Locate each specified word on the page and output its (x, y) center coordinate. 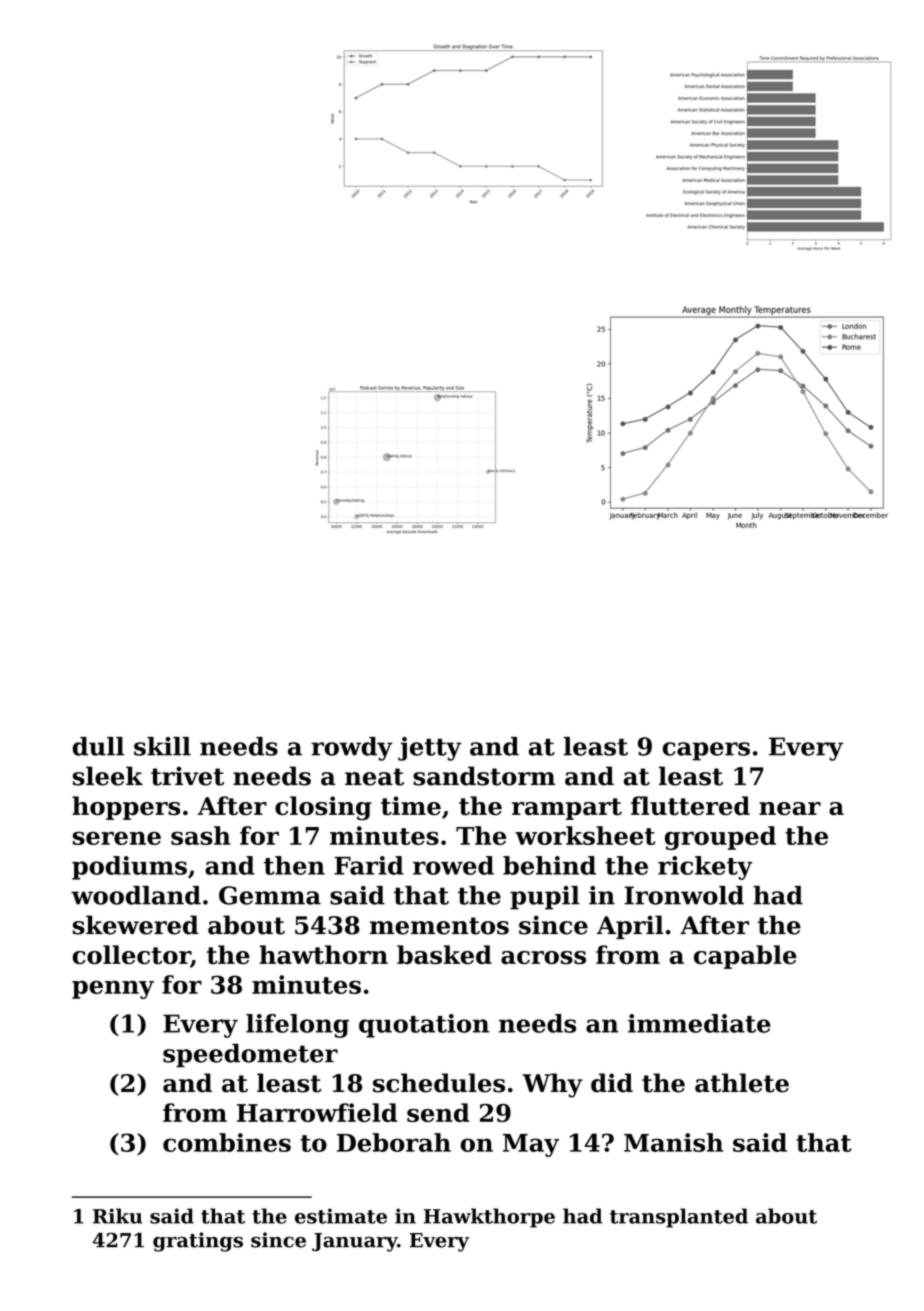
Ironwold (684, 895)
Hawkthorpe (489, 1218)
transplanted (679, 1218)
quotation (424, 1026)
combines (227, 1142)
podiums (129, 868)
